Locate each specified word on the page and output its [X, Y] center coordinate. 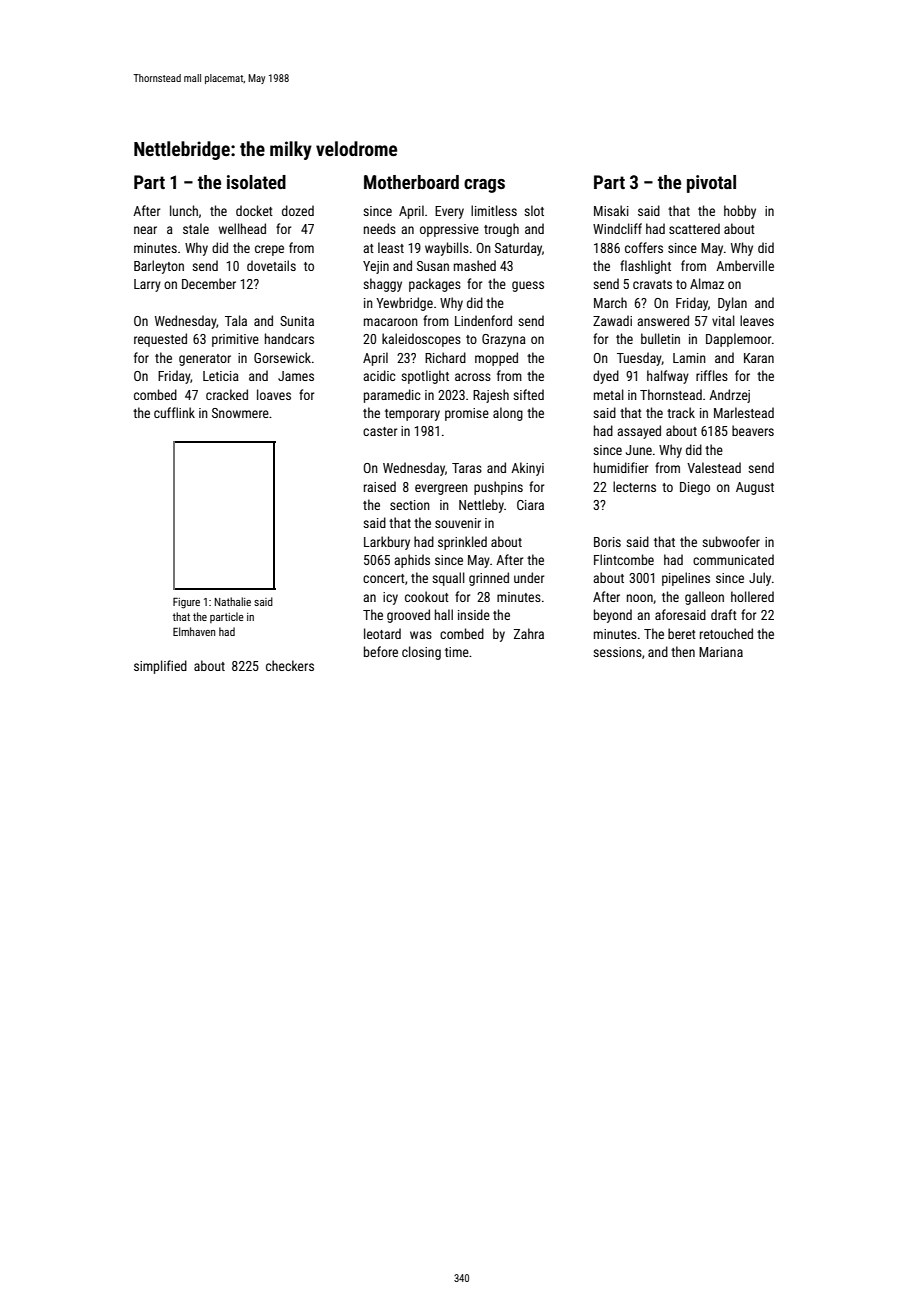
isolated [256, 182]
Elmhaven [194, 631]
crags [484, 186]
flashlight [645, 267]
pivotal [711, 184]
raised [380, 486]
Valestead [714, 467]
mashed [475, 265]
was [421, 635]
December [209, 283]
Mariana [721, 652]
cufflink [174, 412]
